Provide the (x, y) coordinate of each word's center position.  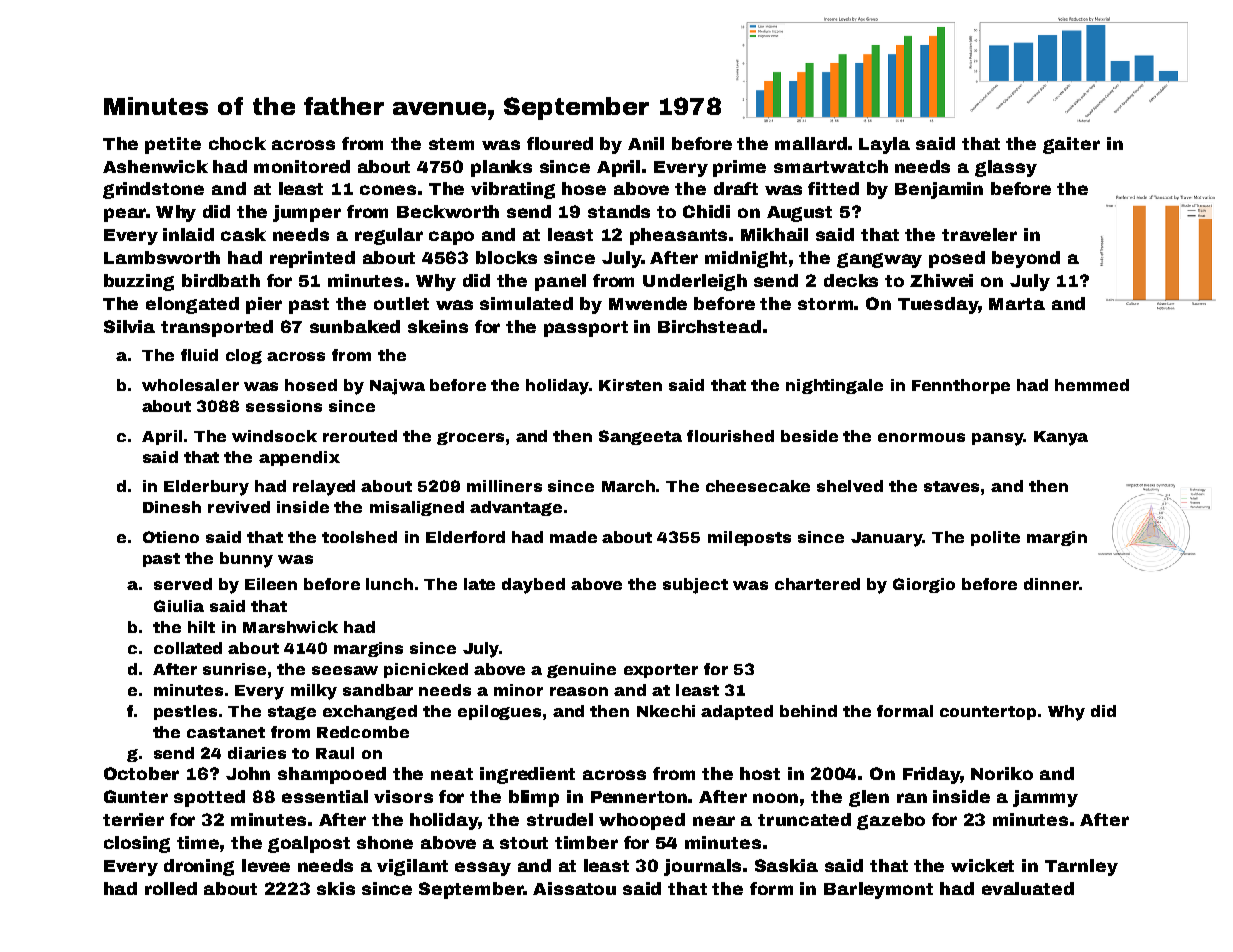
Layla (884, 145)
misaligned (417, 508)
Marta (1017, 304)
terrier (133, 819)
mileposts (749, 538)
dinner (1051, 584)
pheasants (678, 236)
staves (951, 486)
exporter (661, 671)
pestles (185, 712)
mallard (811, 143)
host (760, 773)
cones (388, 190)
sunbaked (355, 326)
